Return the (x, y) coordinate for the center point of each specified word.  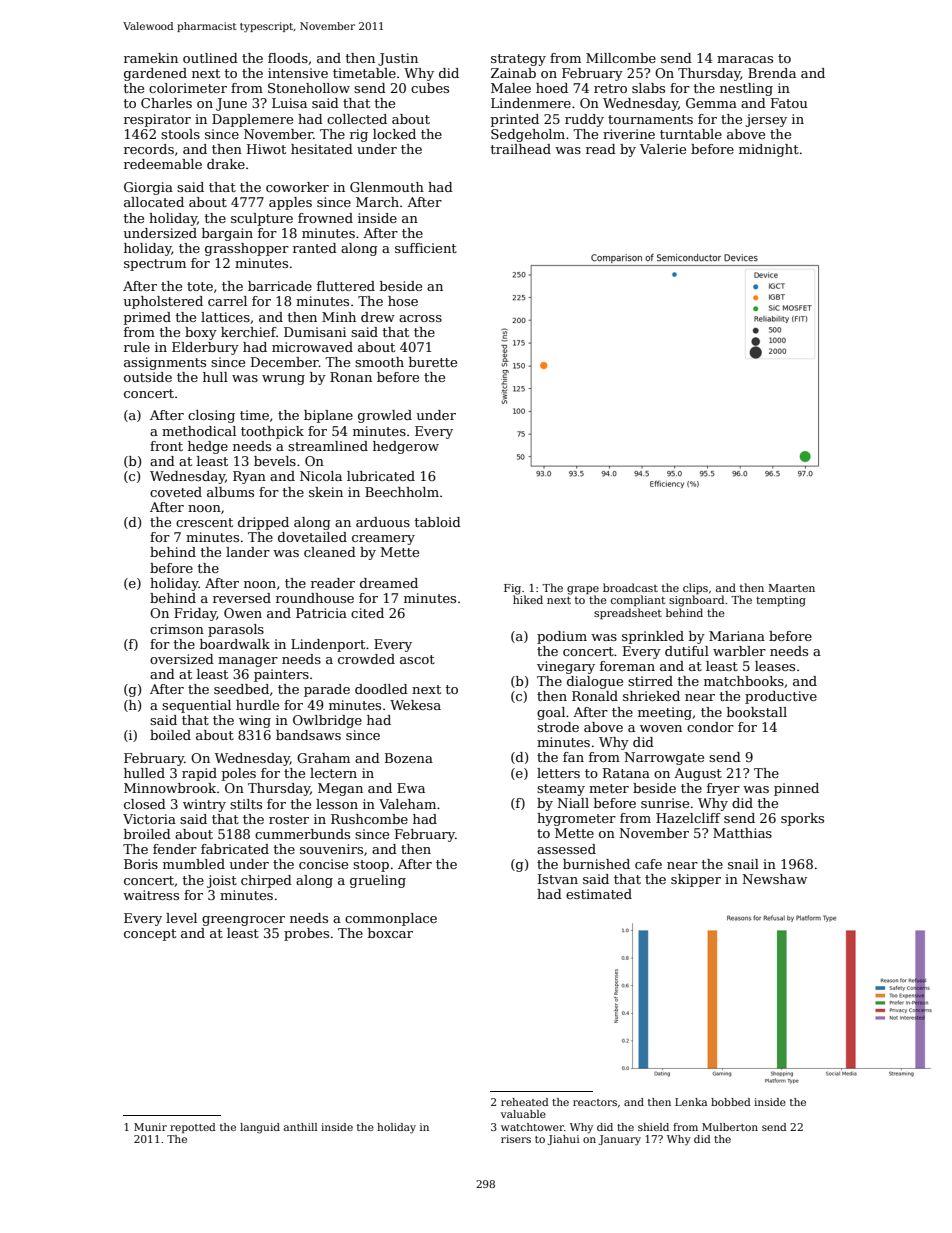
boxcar (390, 933)
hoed (552, 88)
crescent (204, 522)
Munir (150, 1127)
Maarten (792, 588)
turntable (691, 134)
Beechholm (402, 492)
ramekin (151, 58)
